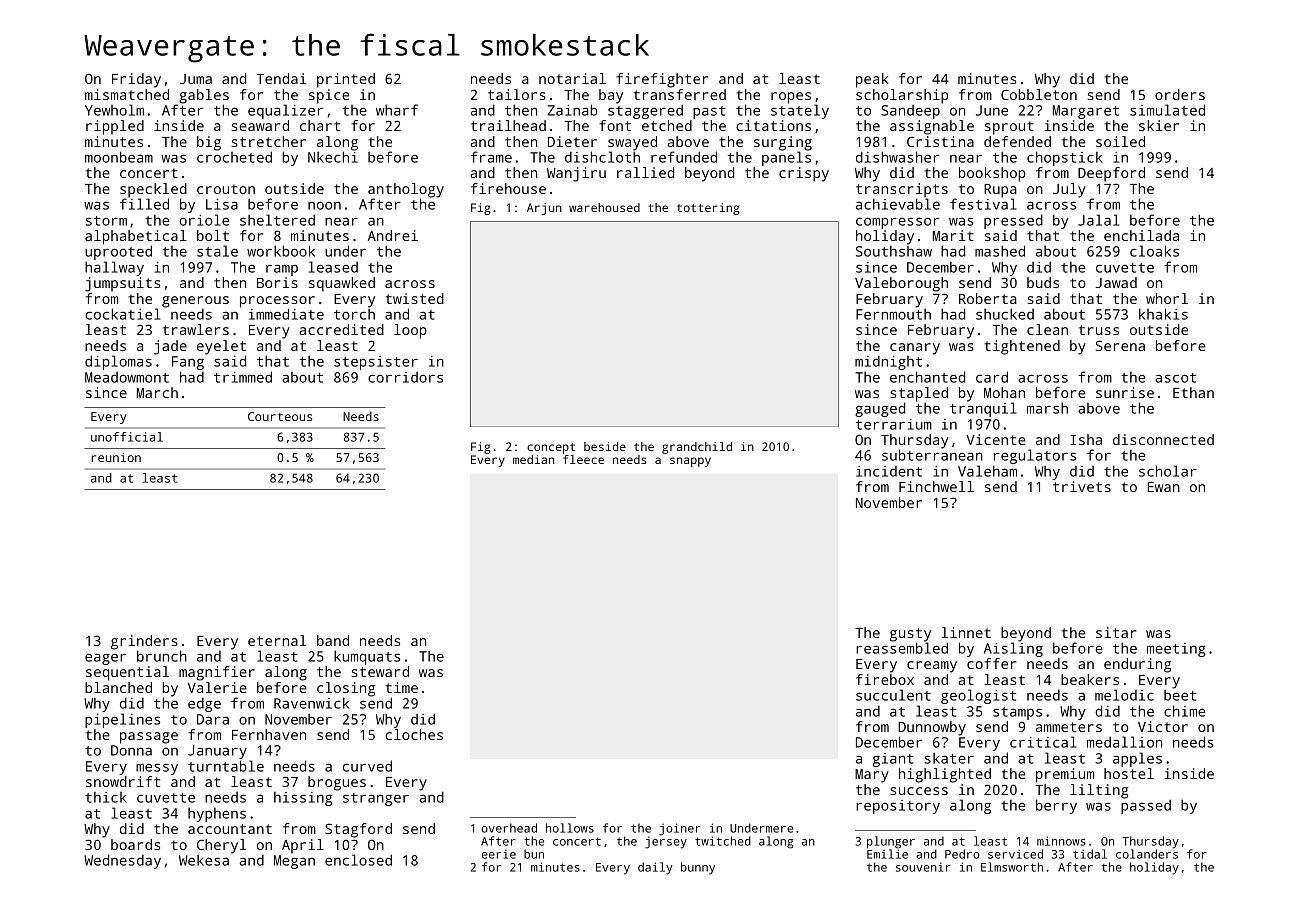  Describe the element at coordinates (415, 298) in the screenshot. I see `twisted` at that location.
